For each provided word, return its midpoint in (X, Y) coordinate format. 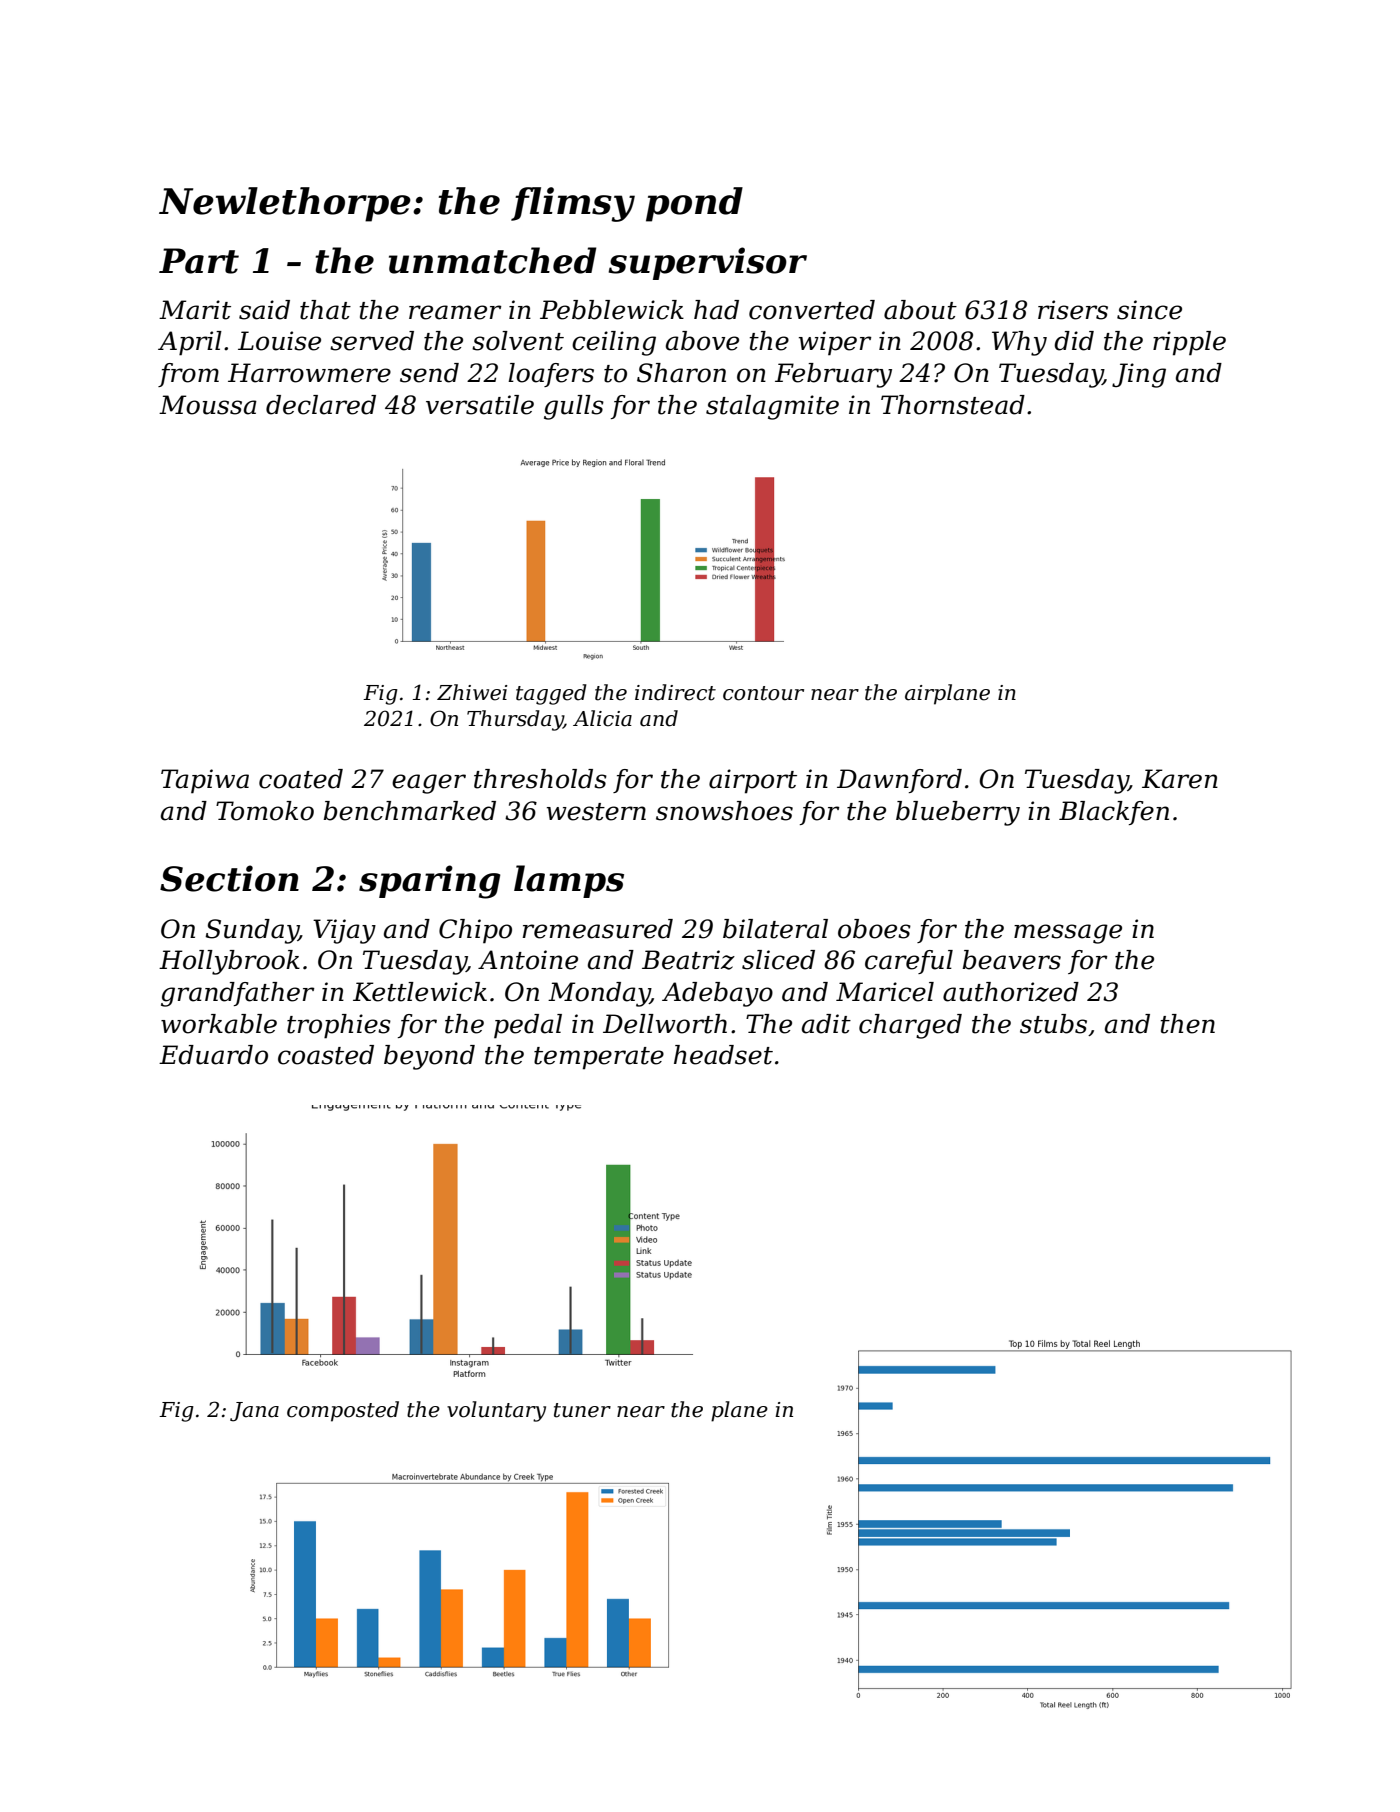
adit (826, 1024)
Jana (254, 1412)
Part (199, 261)
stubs (1053, 1024)
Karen (1180, 779)
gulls (574, 407)
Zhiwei (472, 692)
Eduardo (213, 1055)
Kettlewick (420, 992)
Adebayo (717, 994)
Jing (1139, 375)
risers (1073, 310)
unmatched (493, 260)
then (1188, 1024)
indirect (675, 692)
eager (429, 784)
